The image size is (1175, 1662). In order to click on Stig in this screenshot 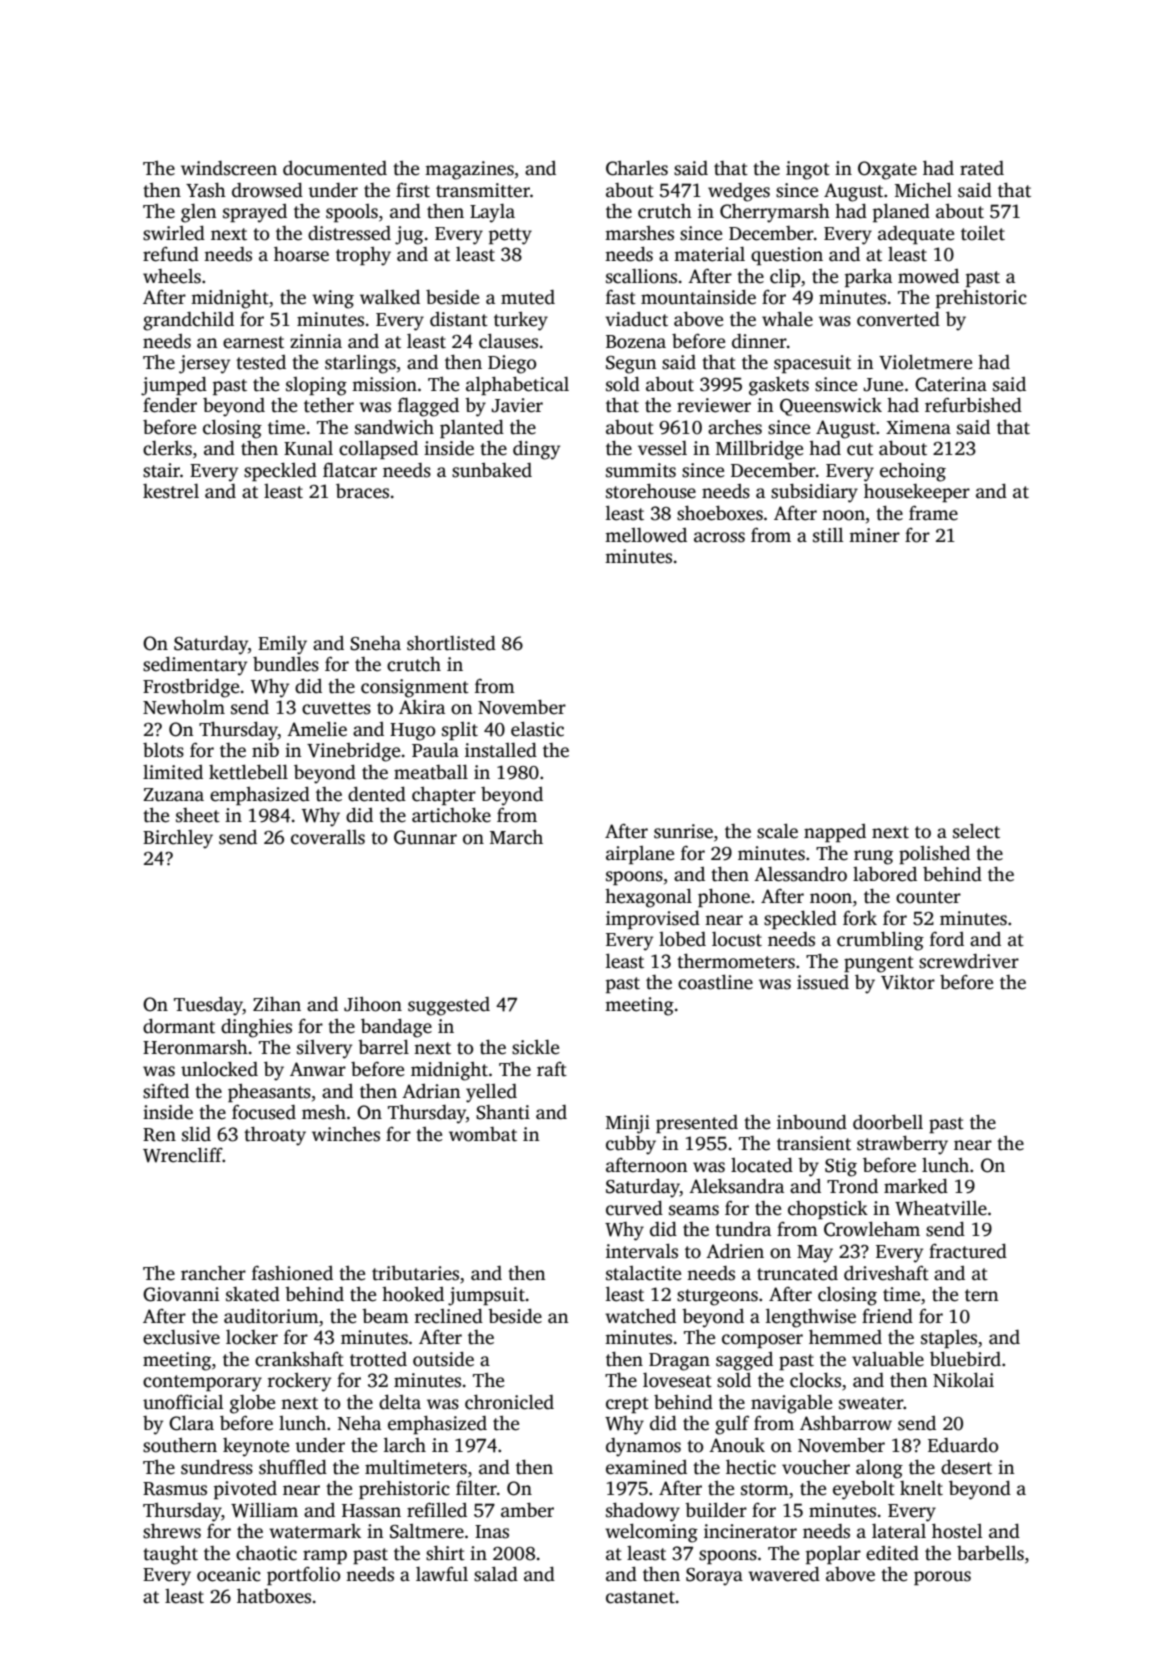, I will do `click(841, 1167)`.
